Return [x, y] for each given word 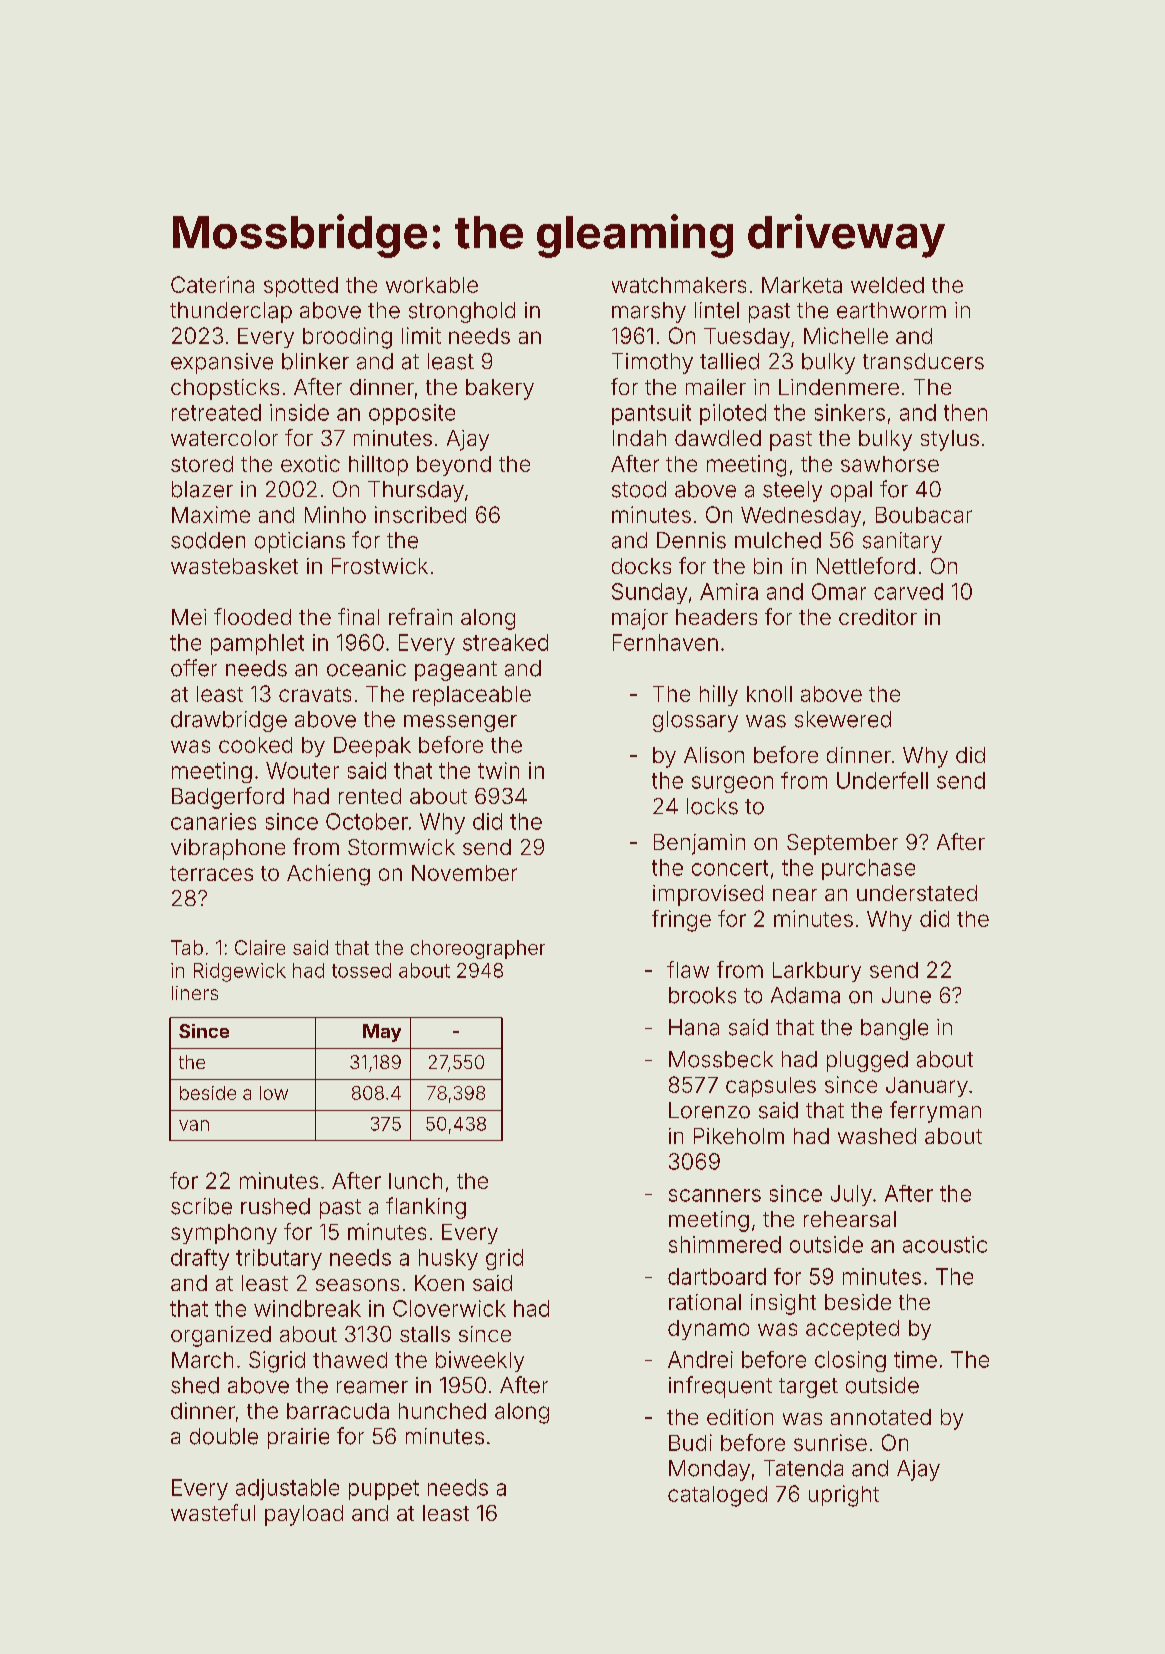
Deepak [372, 747]
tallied [729, 361]
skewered [843, 719]
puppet [384, 1490]
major [640, 619]
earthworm [891, 310]
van [194, 1125]
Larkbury [817, 972]
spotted [301, 287]
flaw [688, 969]
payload [304, 1515]
